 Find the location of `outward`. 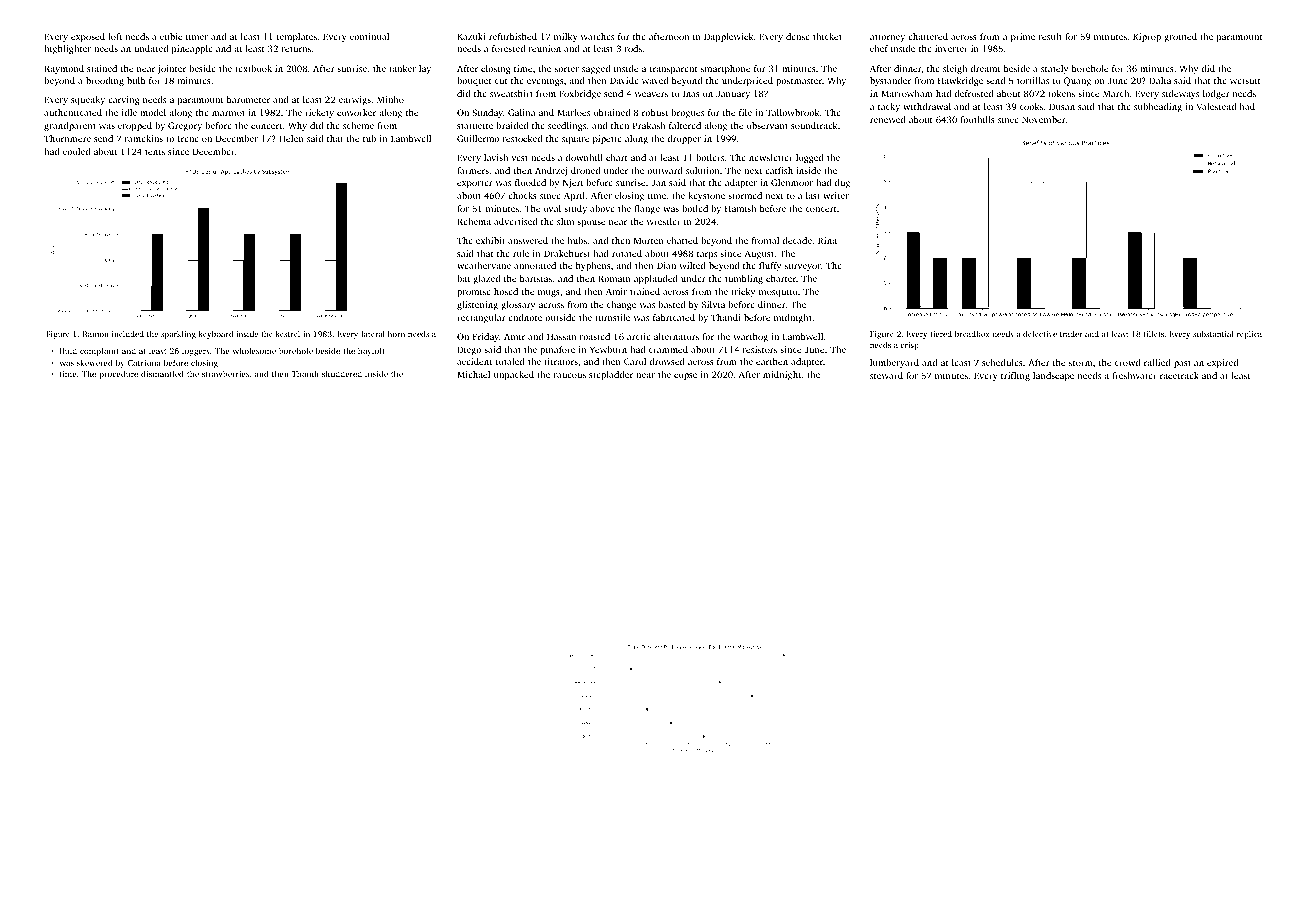

outward is located at coordinates (665, 170).
